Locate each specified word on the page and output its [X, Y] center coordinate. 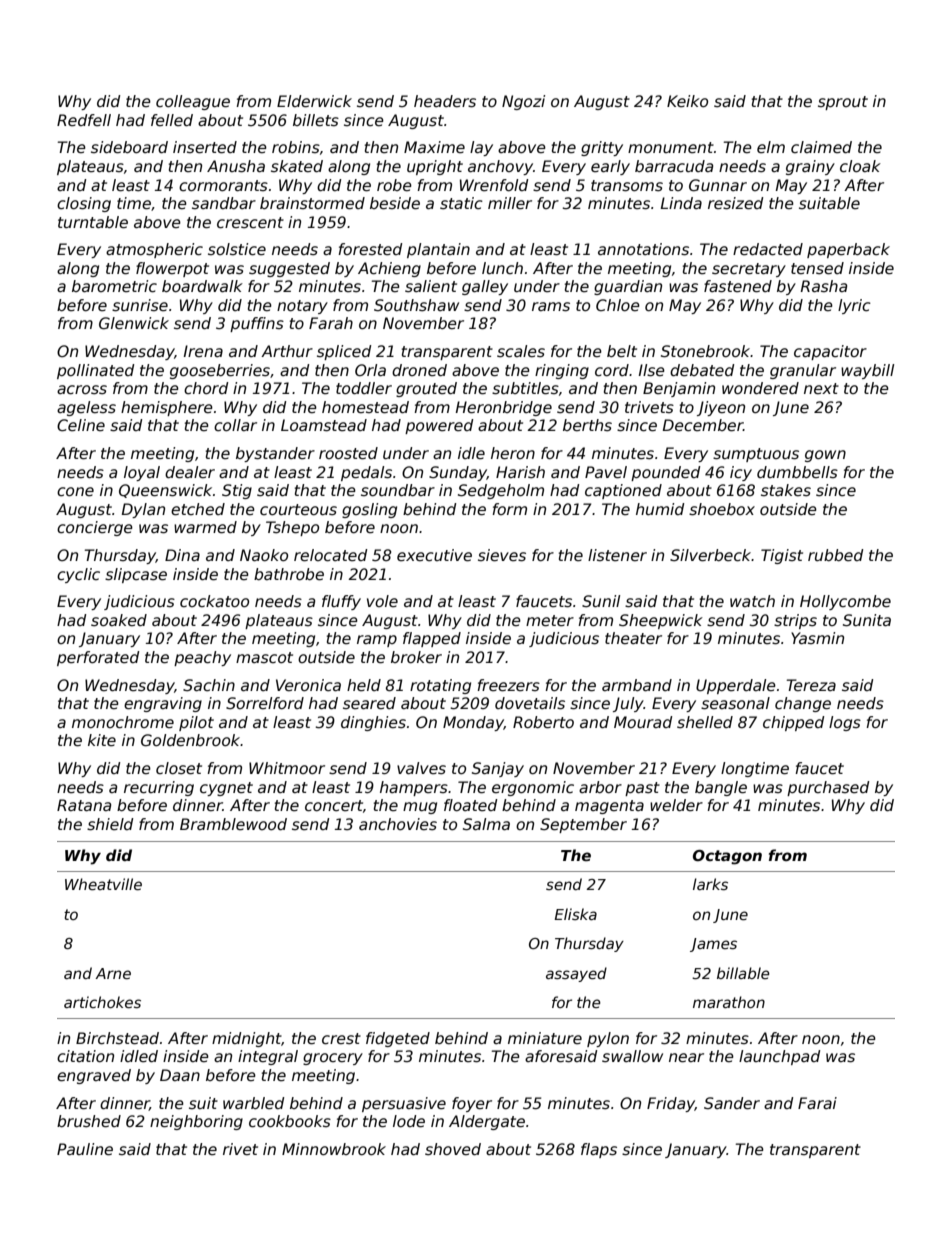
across [82, 390]
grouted [426, 389]
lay [481, 148]
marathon [729, 1002]
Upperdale [736, 686]
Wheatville [103, 884]
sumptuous [756, 455]
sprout [843, 103]
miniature [545, 1038]
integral [268, 1057]
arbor [600, 787]
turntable [93, 222]
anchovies [398, 824]
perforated [98, 658]
